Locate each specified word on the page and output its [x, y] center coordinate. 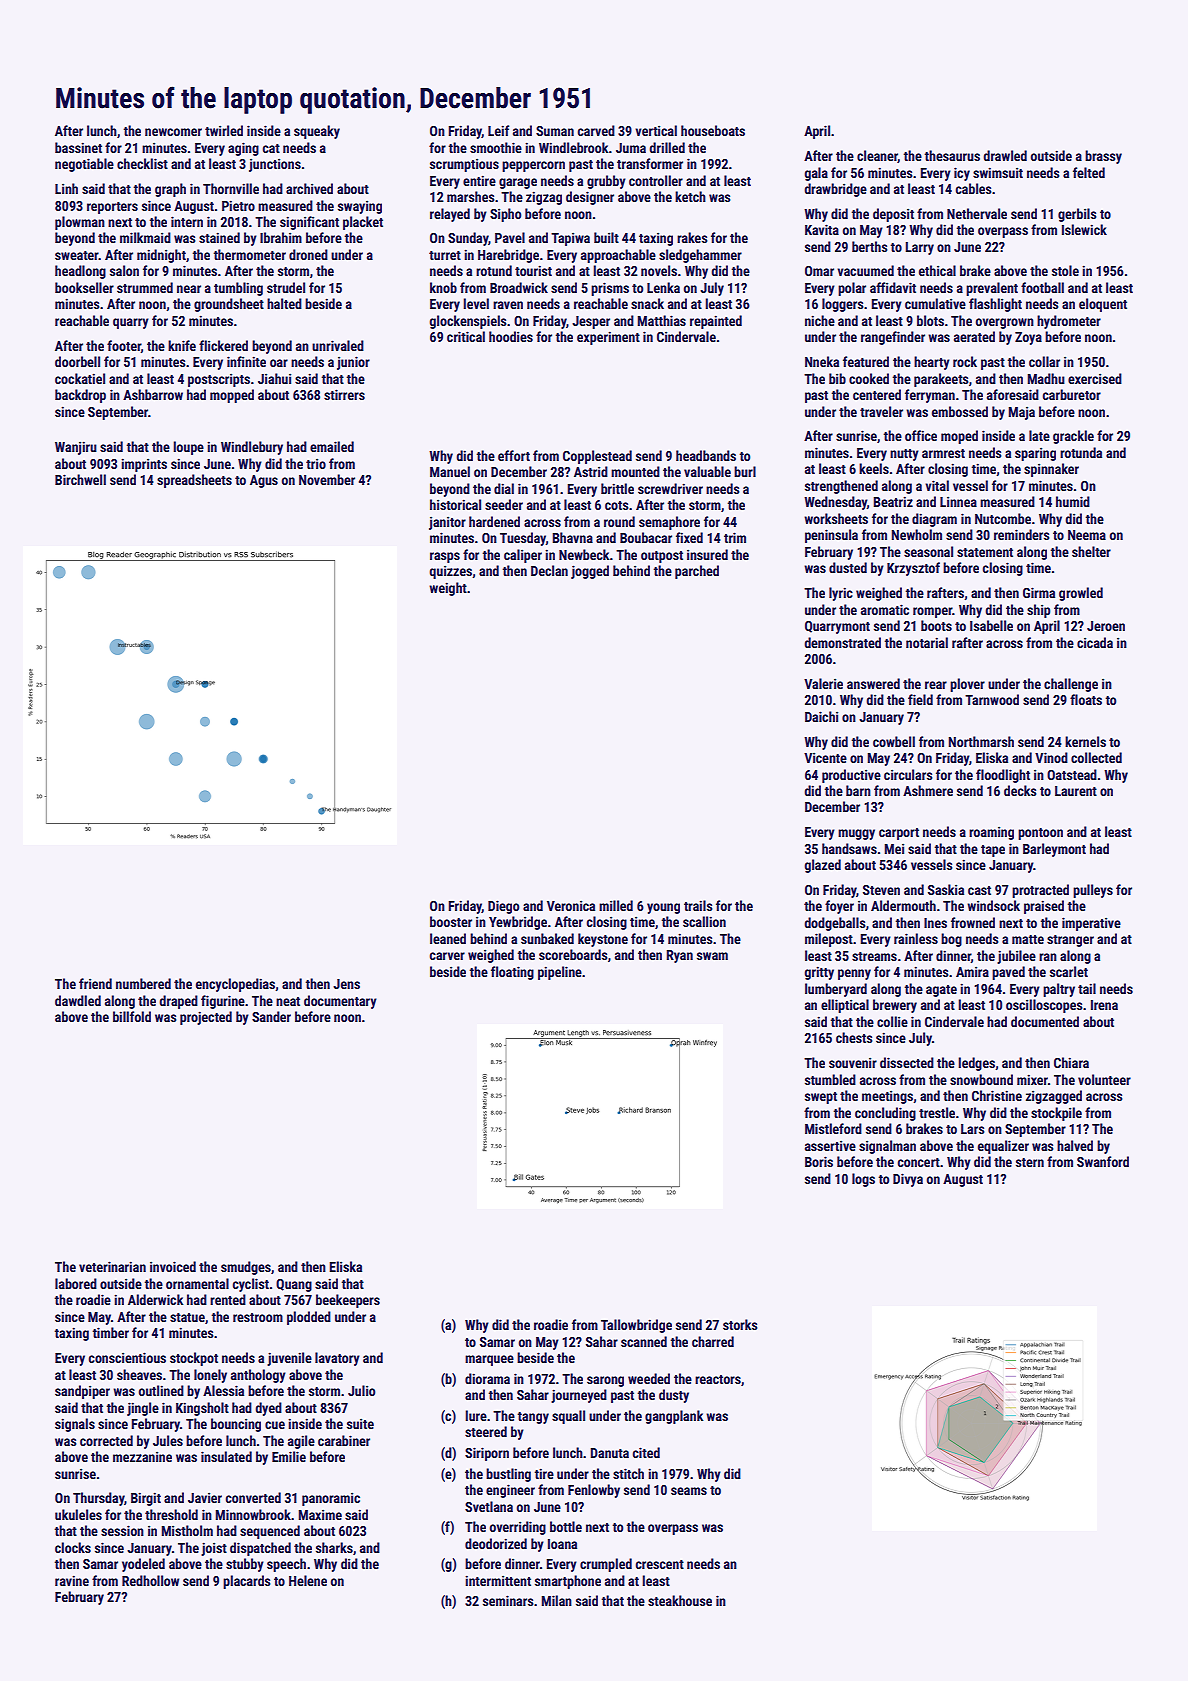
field [920, 699]
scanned [644, 1341]
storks [740, 1324]
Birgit [146, 1499]
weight [448, 589]
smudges [246, 1268]
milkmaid [145, 237]
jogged [590, 572]
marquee [489, 1360]
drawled [1005, 155]
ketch [690, 196]
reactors [718, 1379]
